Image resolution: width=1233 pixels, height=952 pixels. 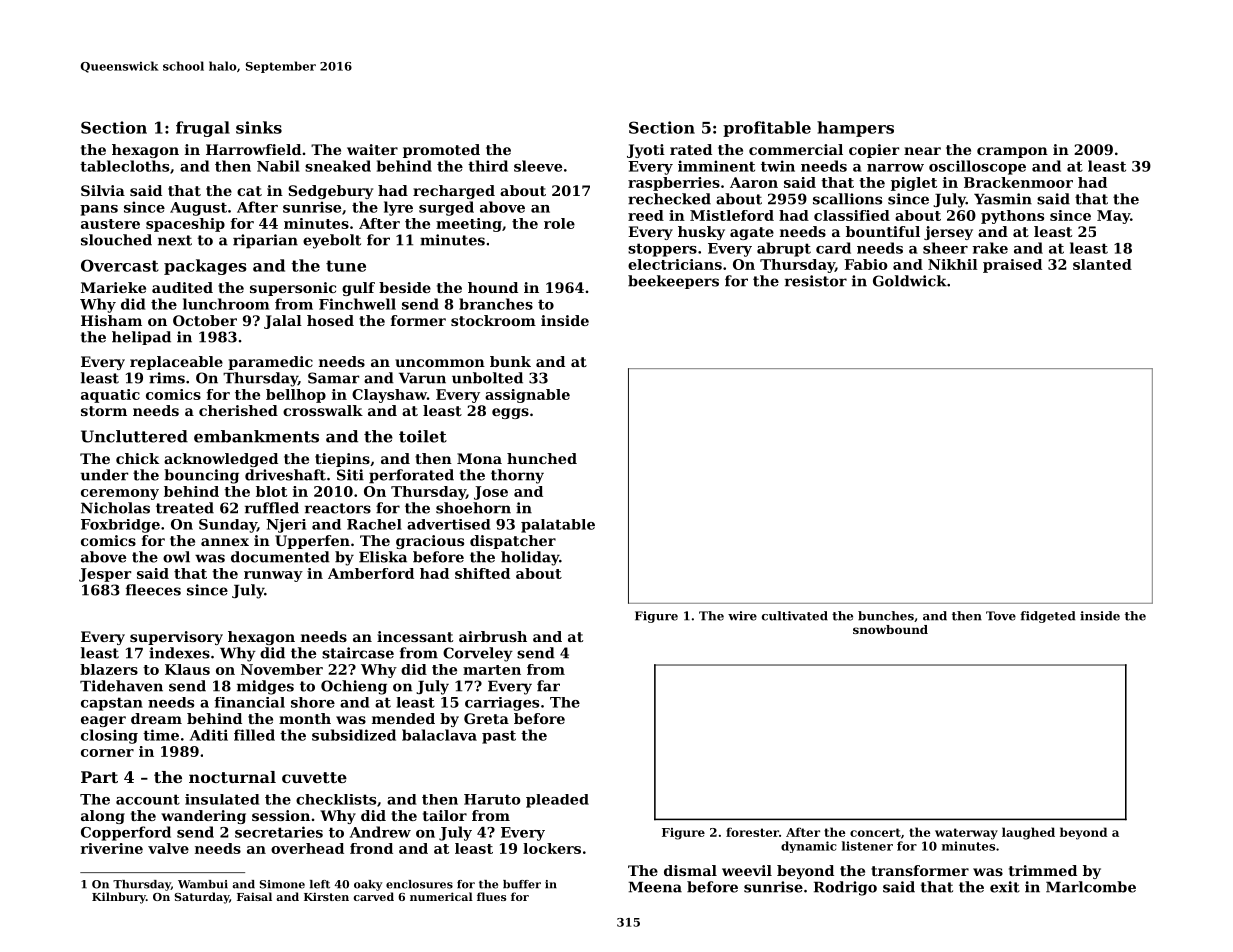 I want to click on secretaries, so click(x=279, y=832).
